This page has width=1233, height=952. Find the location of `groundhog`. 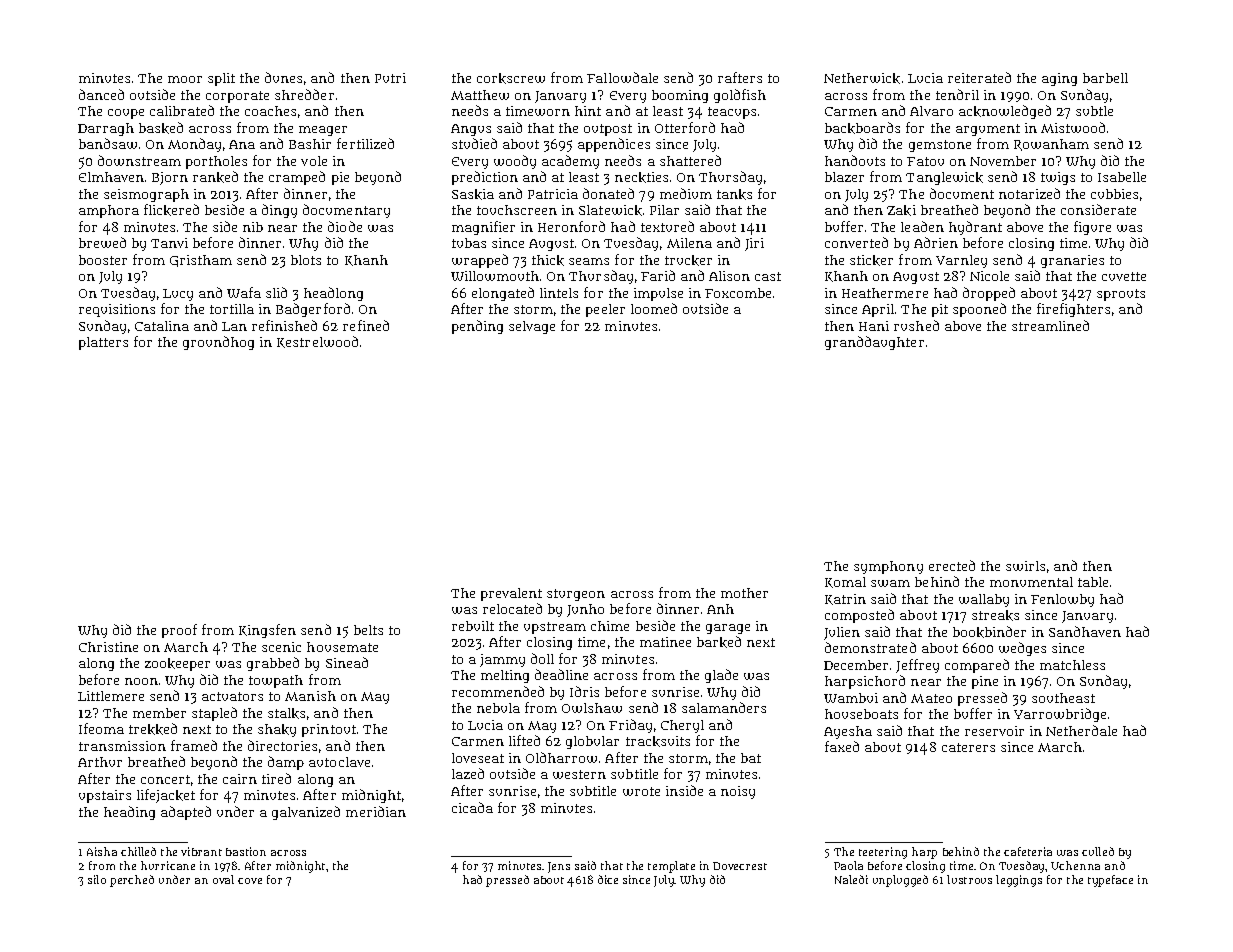

groundhog is located at coordinates (218, 343).
